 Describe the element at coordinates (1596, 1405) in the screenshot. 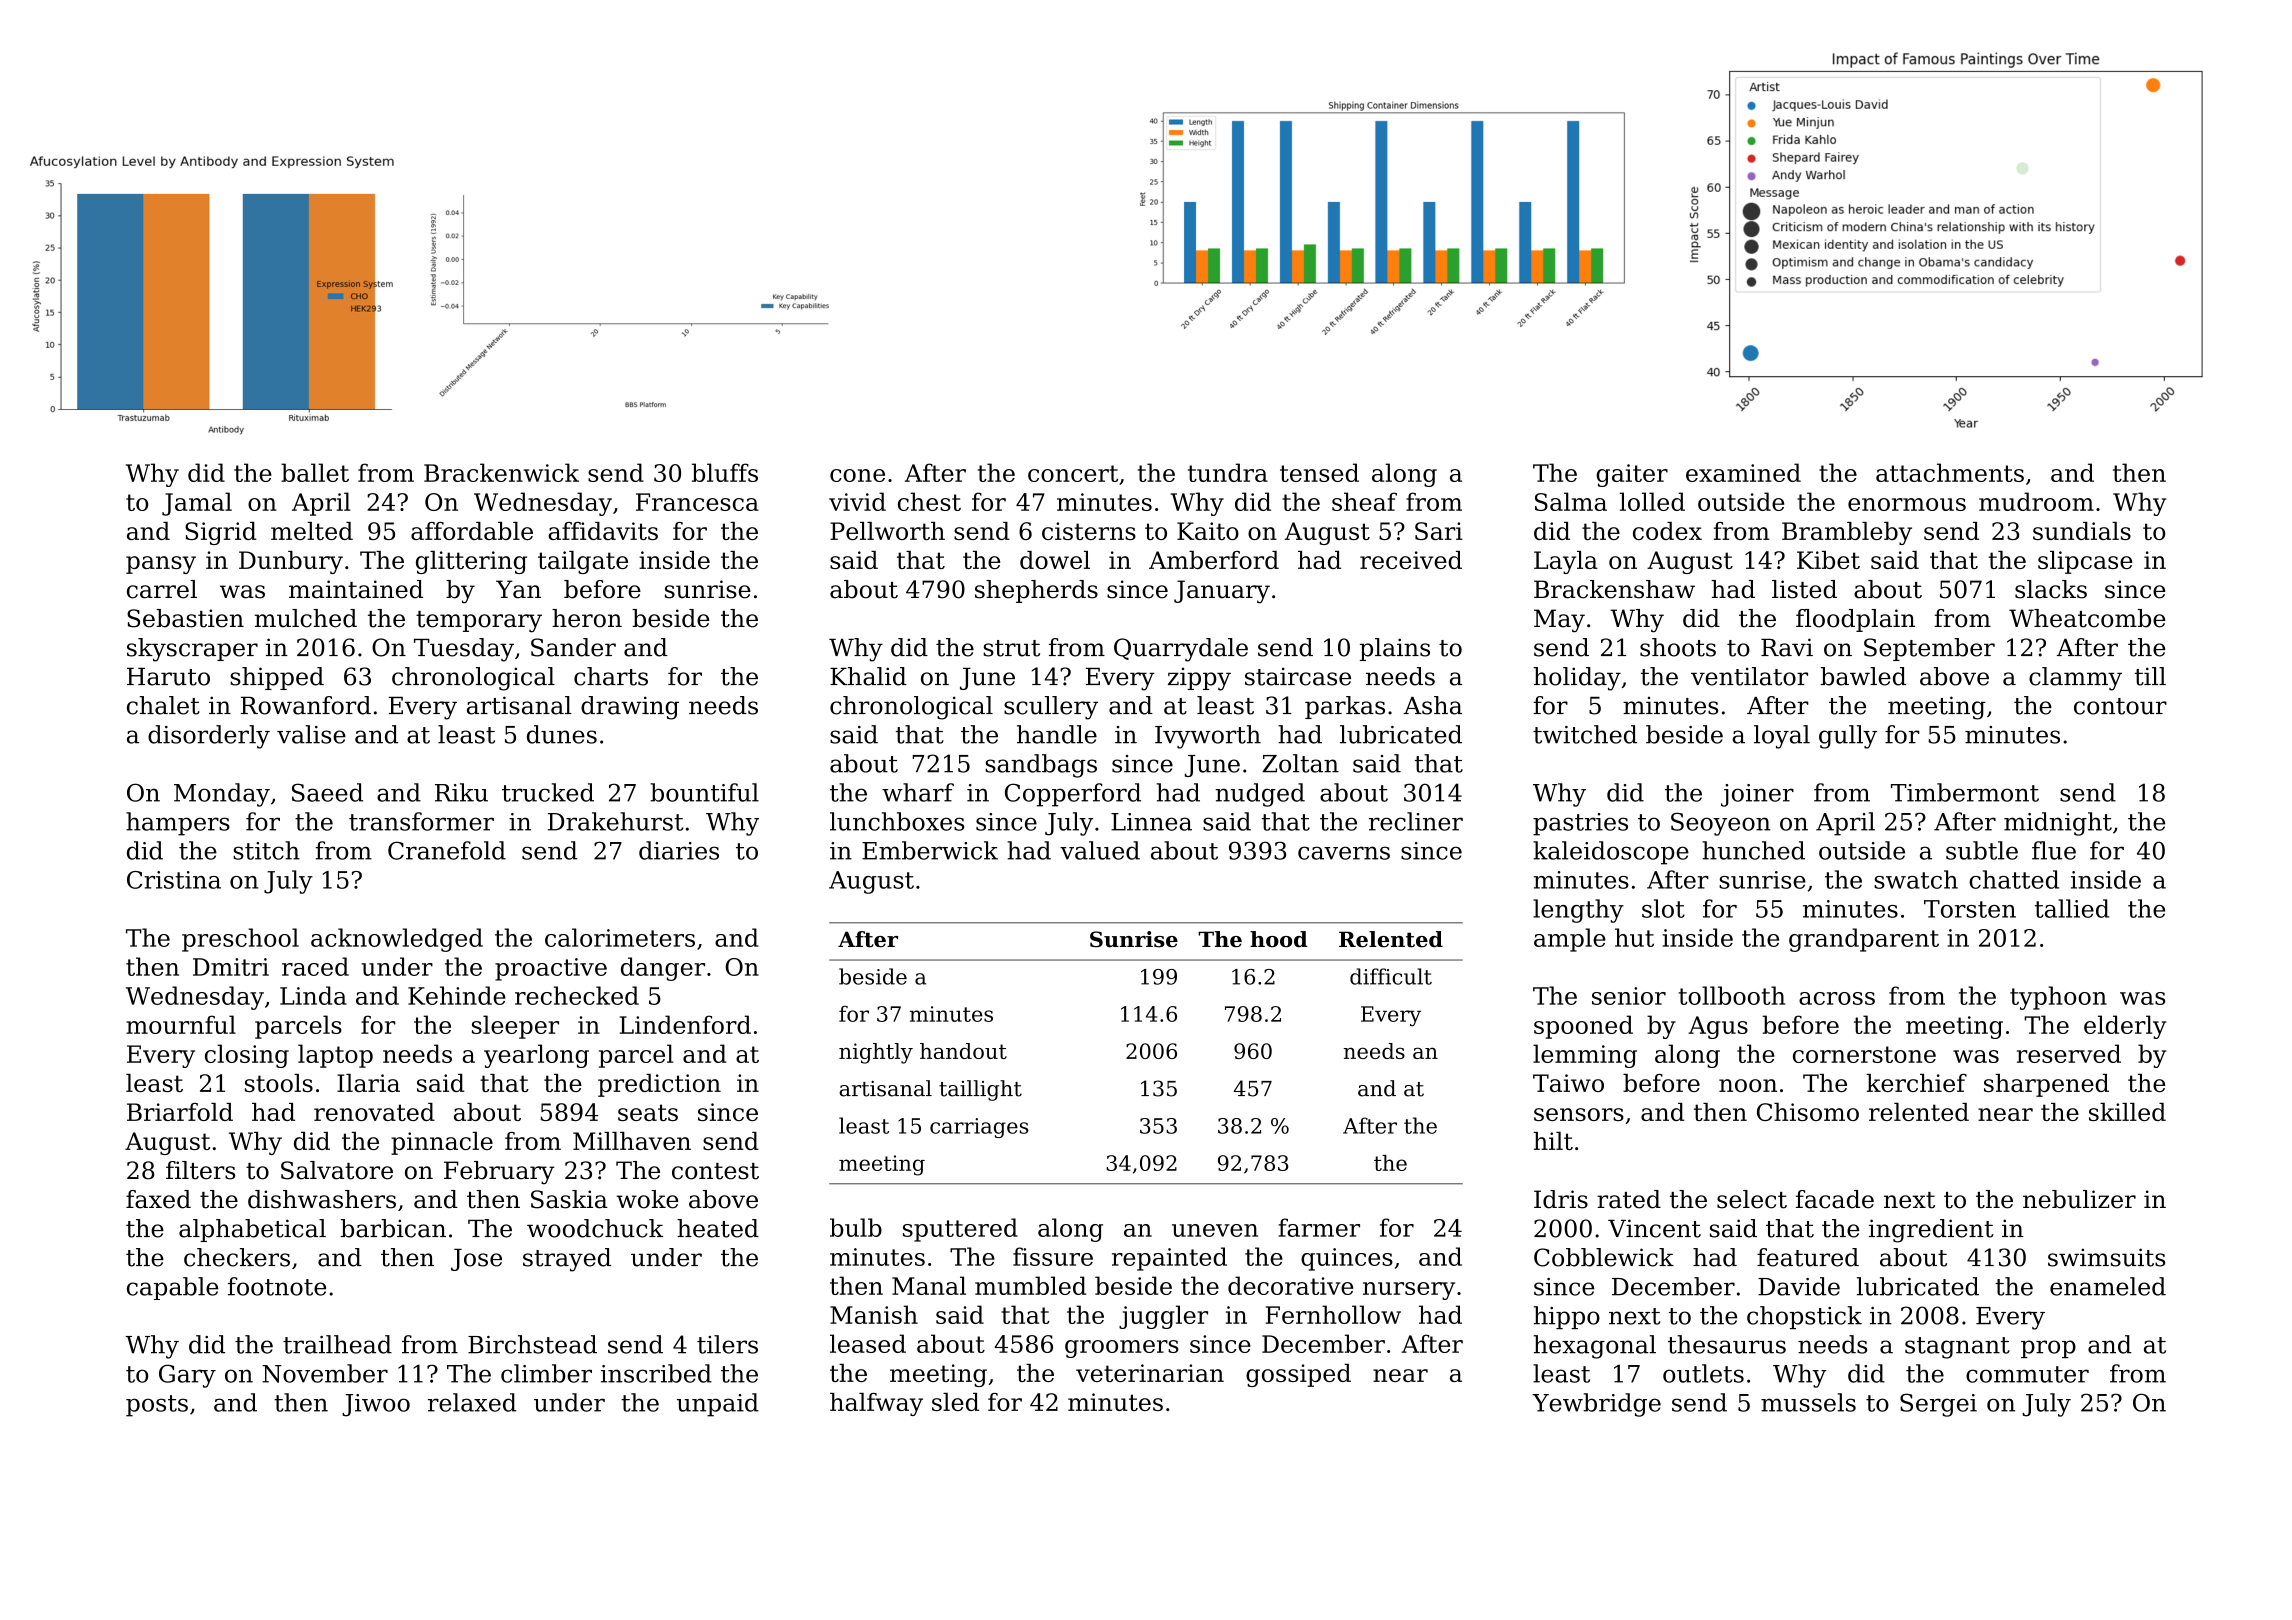

I see `Yewbridge` at that location.
